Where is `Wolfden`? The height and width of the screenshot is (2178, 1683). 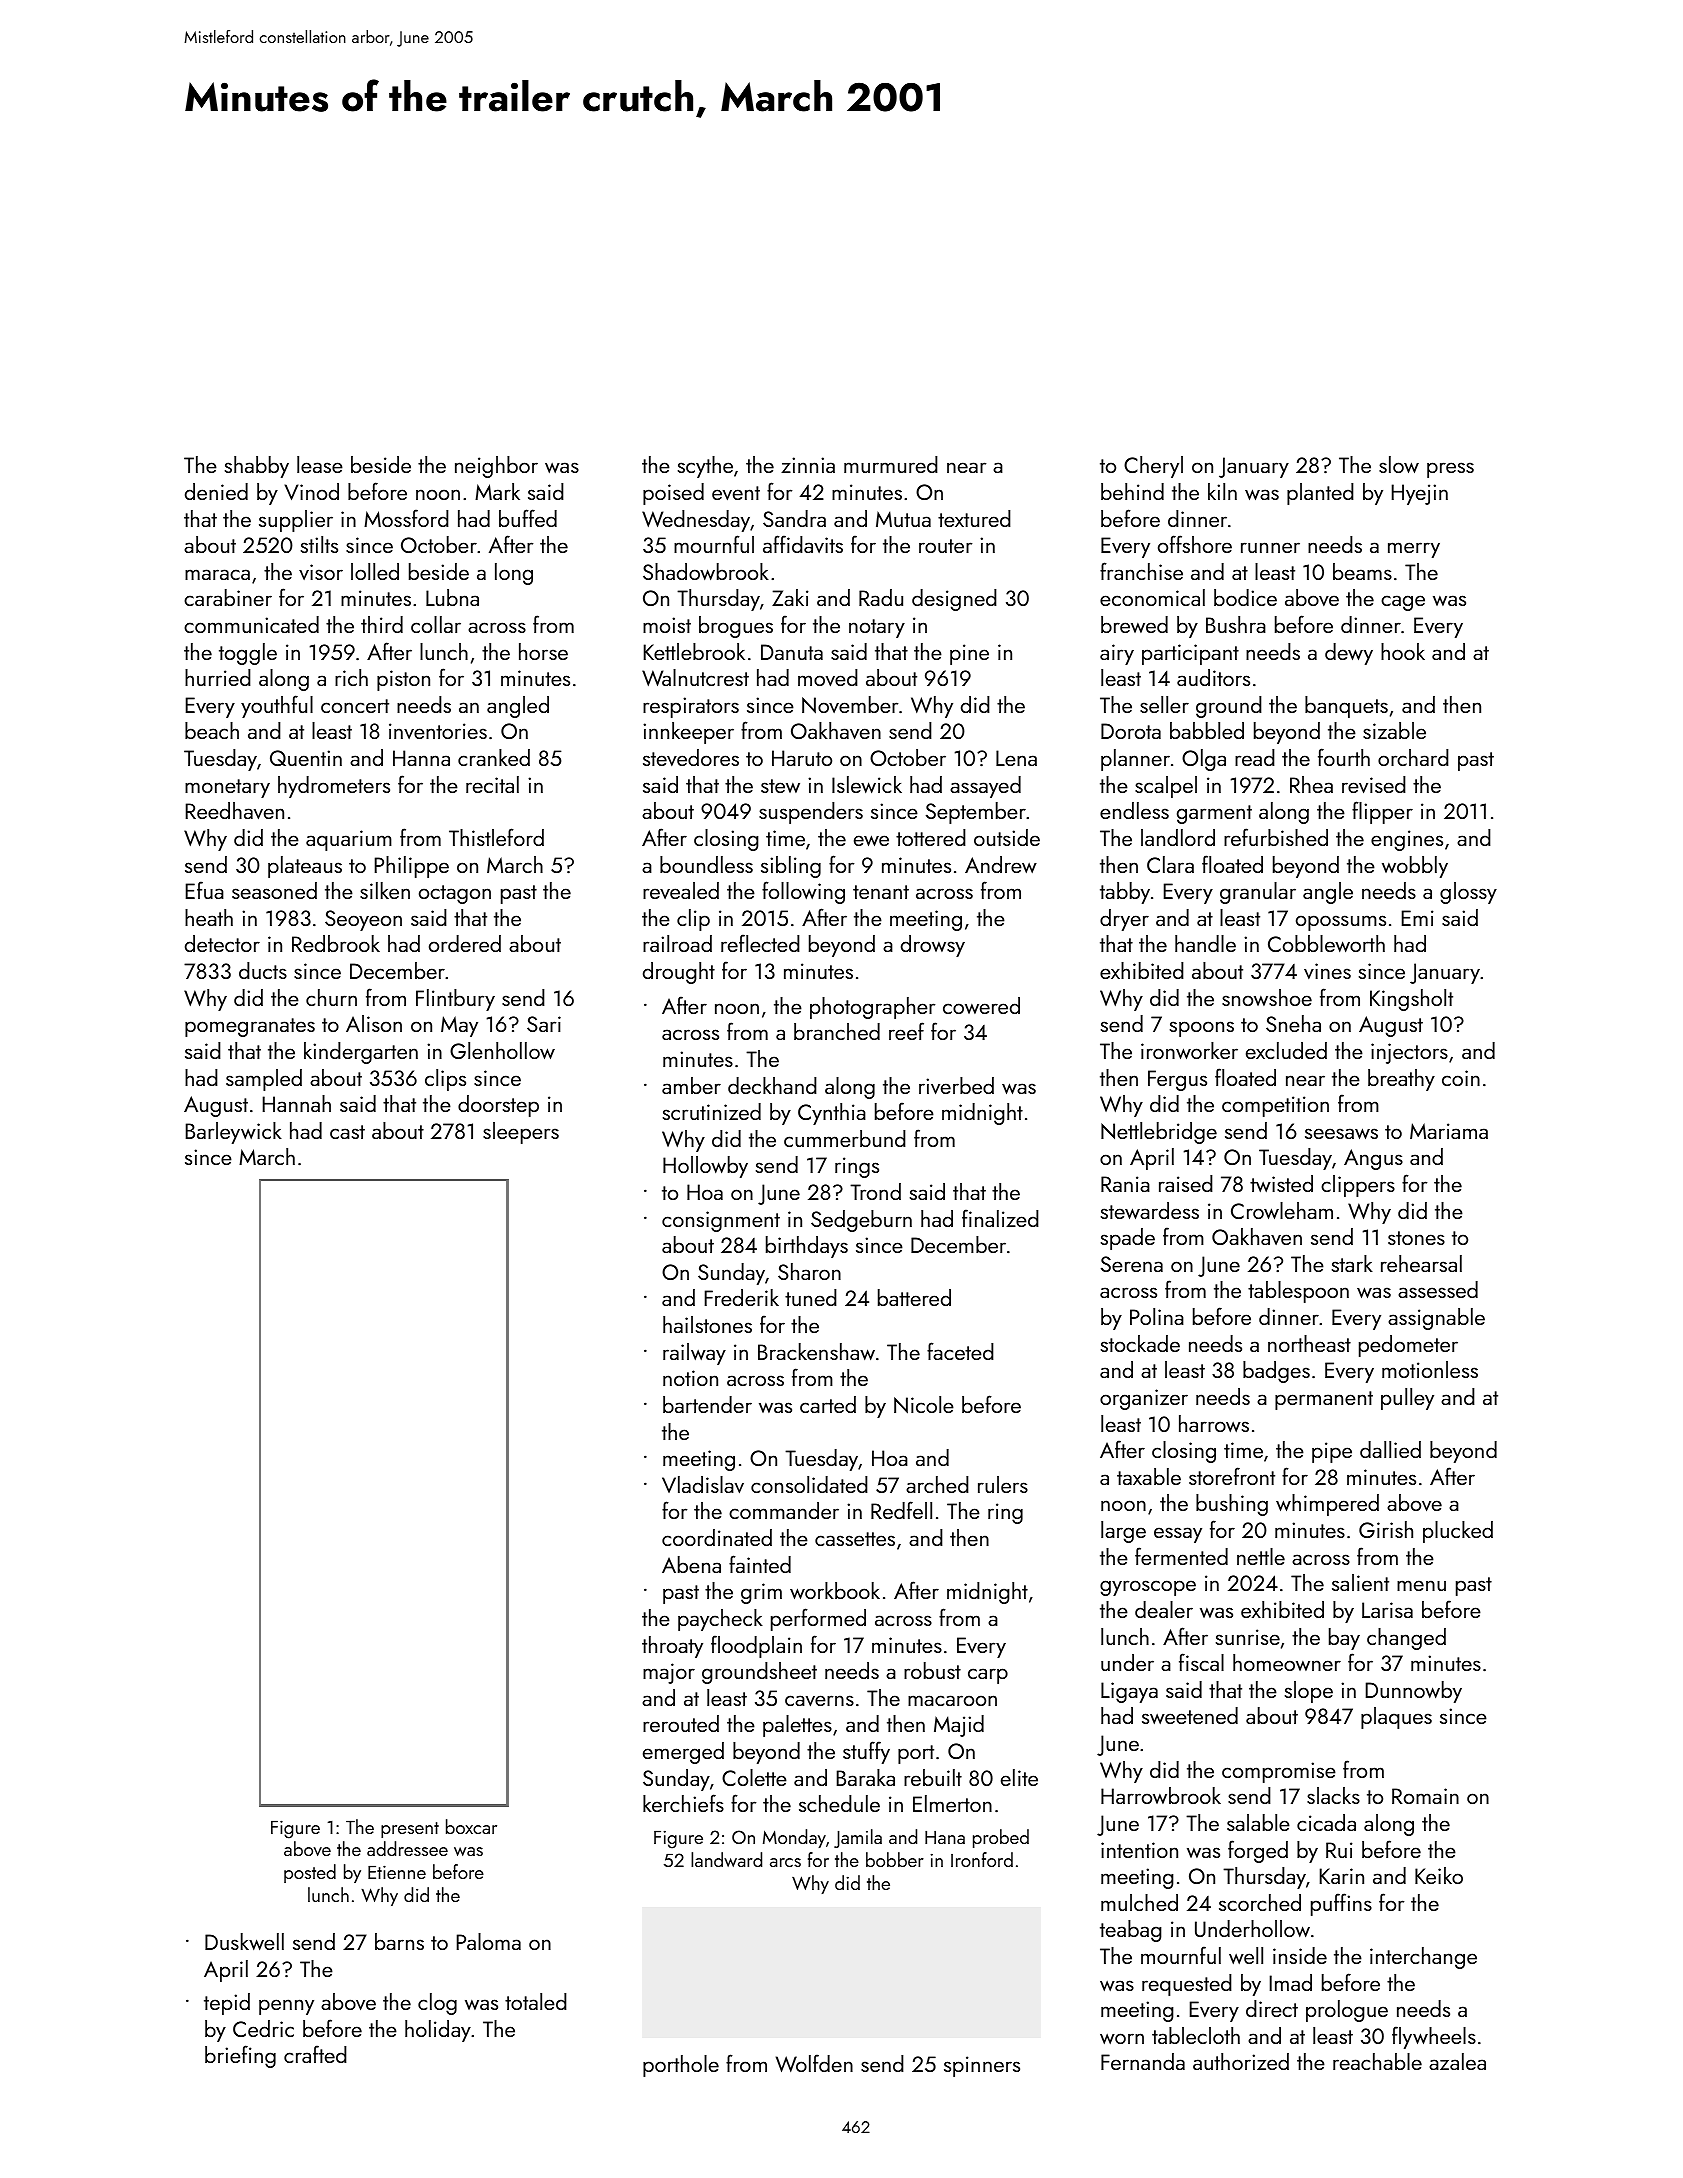 Wolfden is located at coordinates (814, 2063).
